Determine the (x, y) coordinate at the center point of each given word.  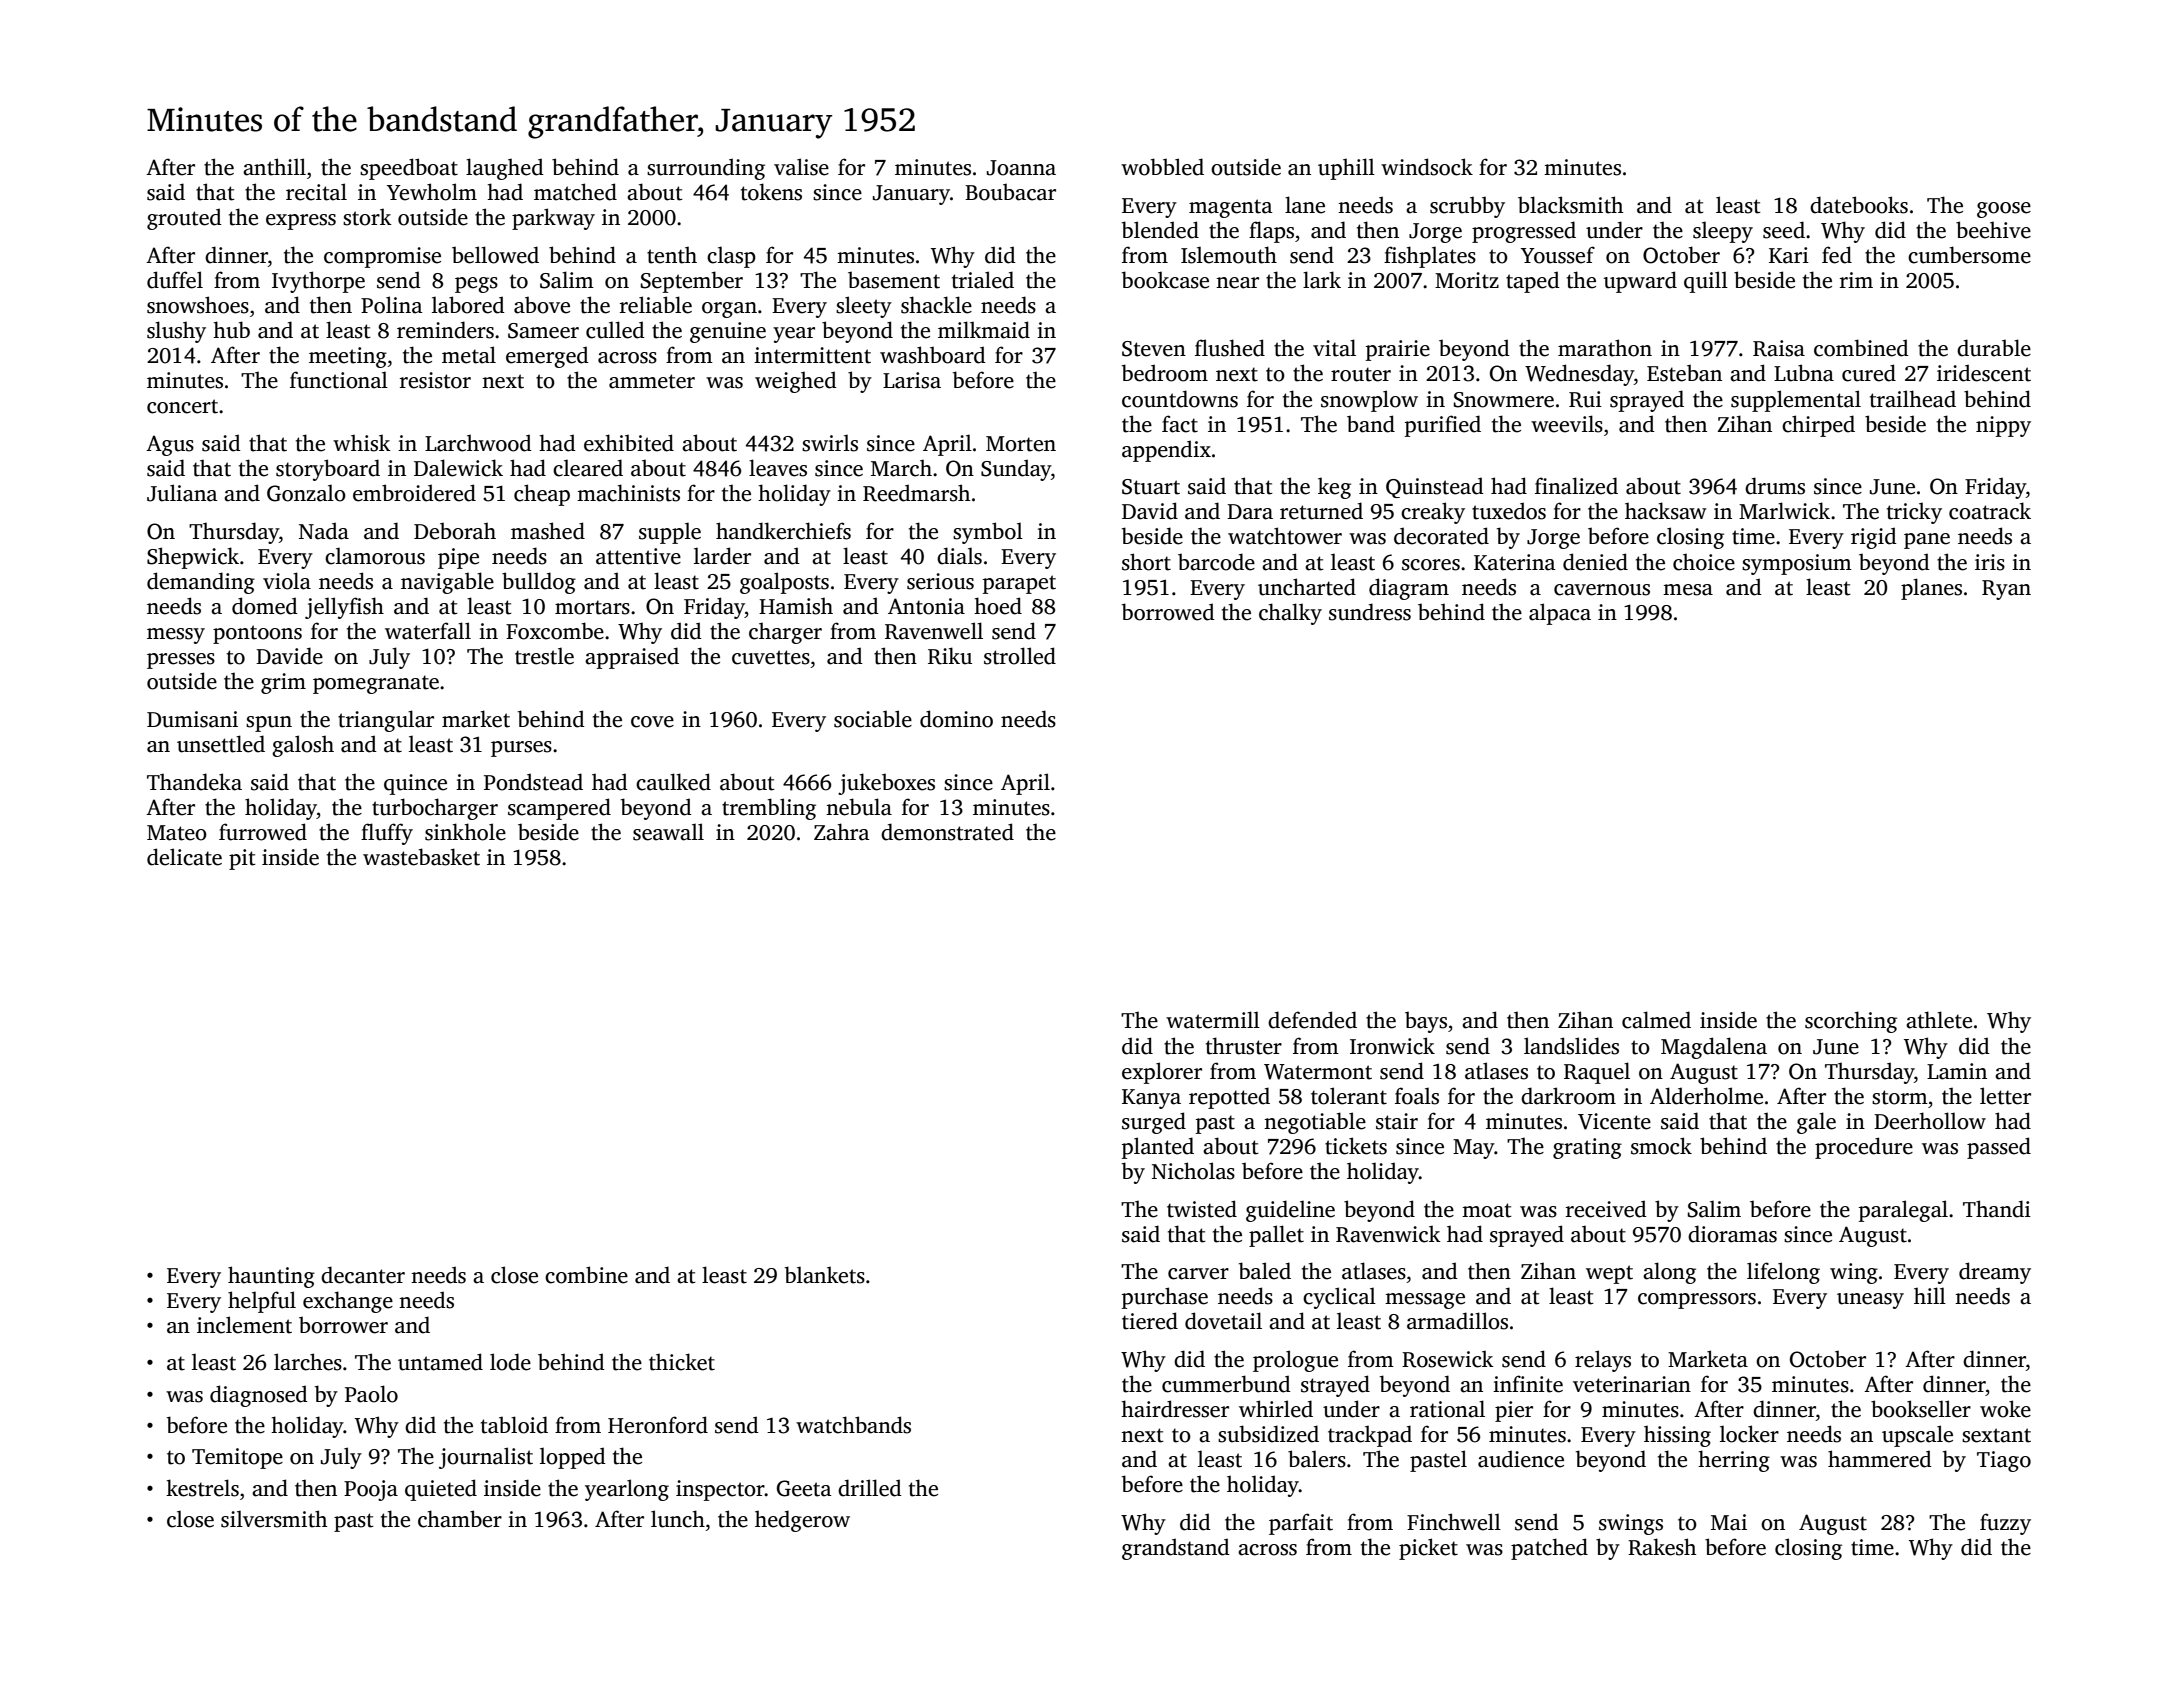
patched (1549, 1549)
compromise (382, 257)
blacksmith (1570, 205)
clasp (731, 257)
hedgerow (802, 1521)
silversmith (274, 1519)
